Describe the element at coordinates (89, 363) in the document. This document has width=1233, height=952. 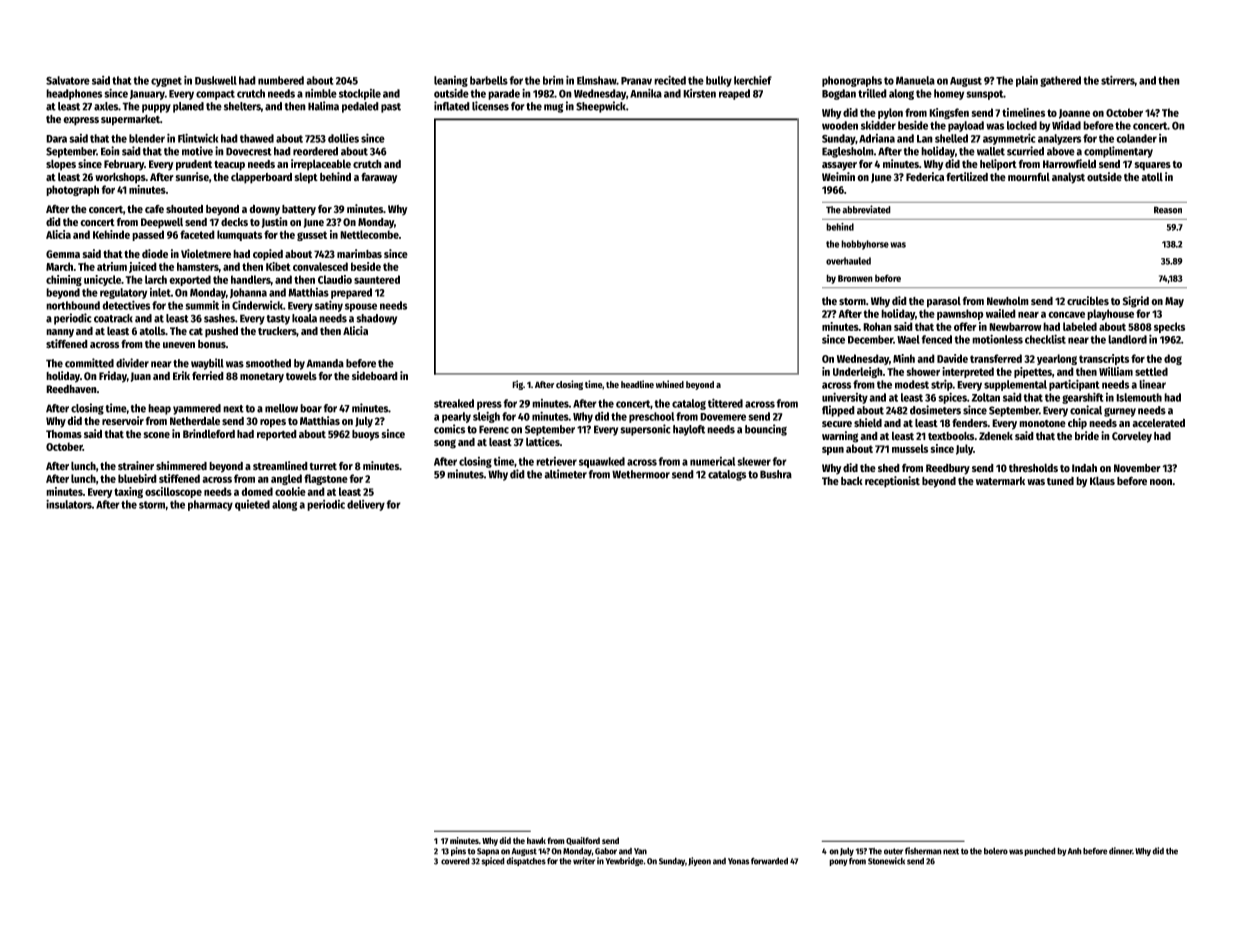
I see `committed` at that location.
